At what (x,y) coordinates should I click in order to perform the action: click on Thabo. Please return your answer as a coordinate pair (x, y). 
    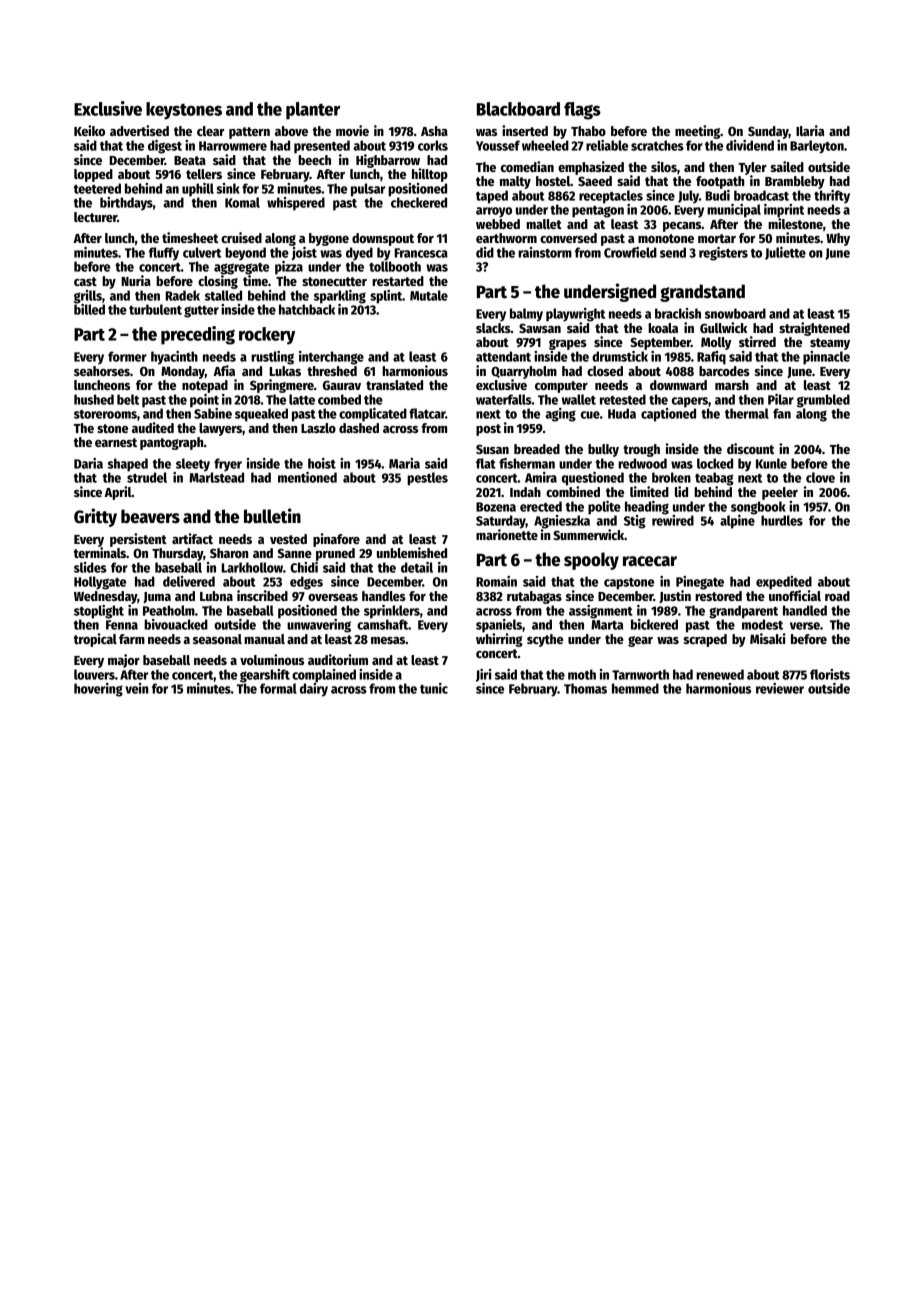
    Looking at the image, I should click on (588, 131).
